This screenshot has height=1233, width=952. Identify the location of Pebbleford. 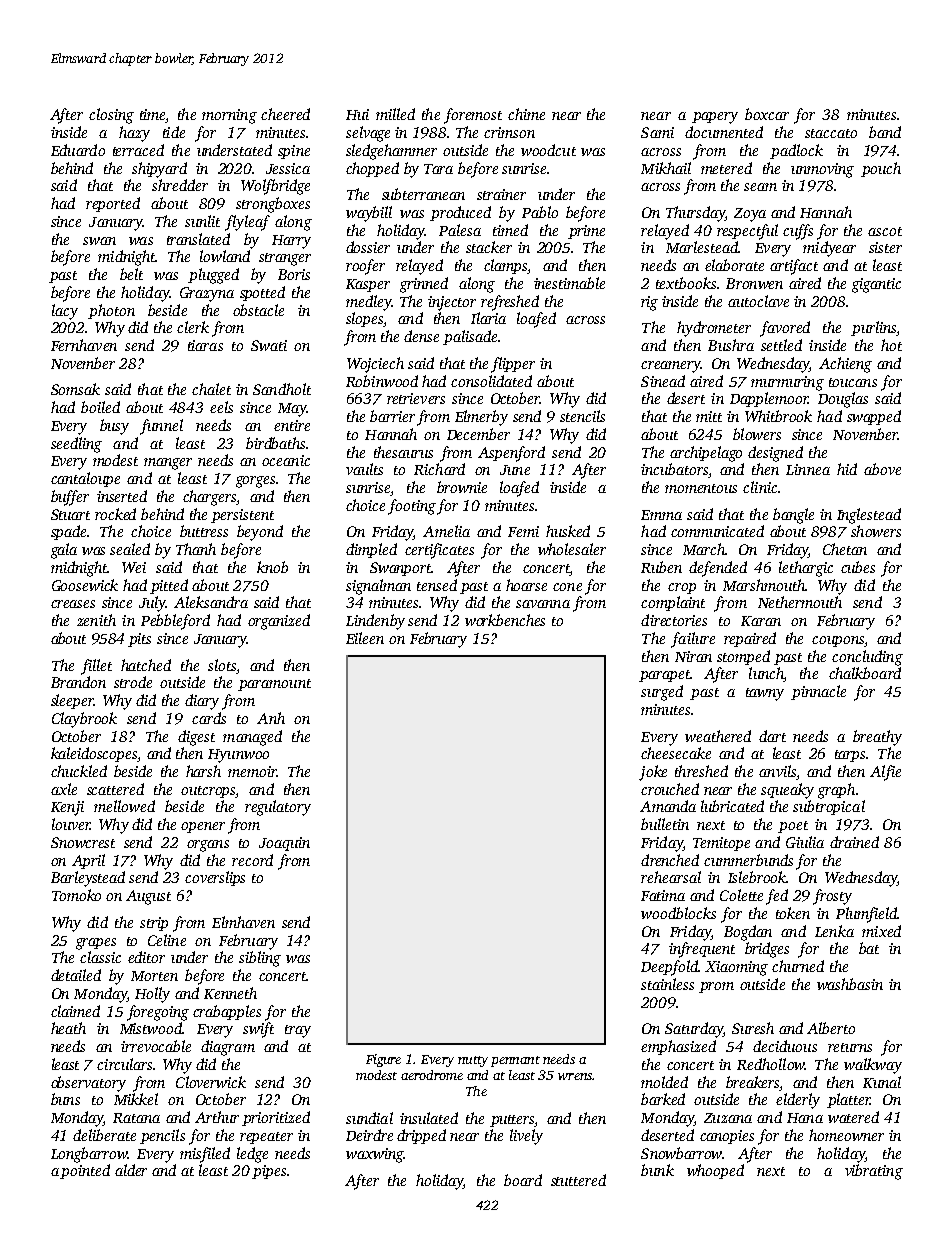
(175, 622).
